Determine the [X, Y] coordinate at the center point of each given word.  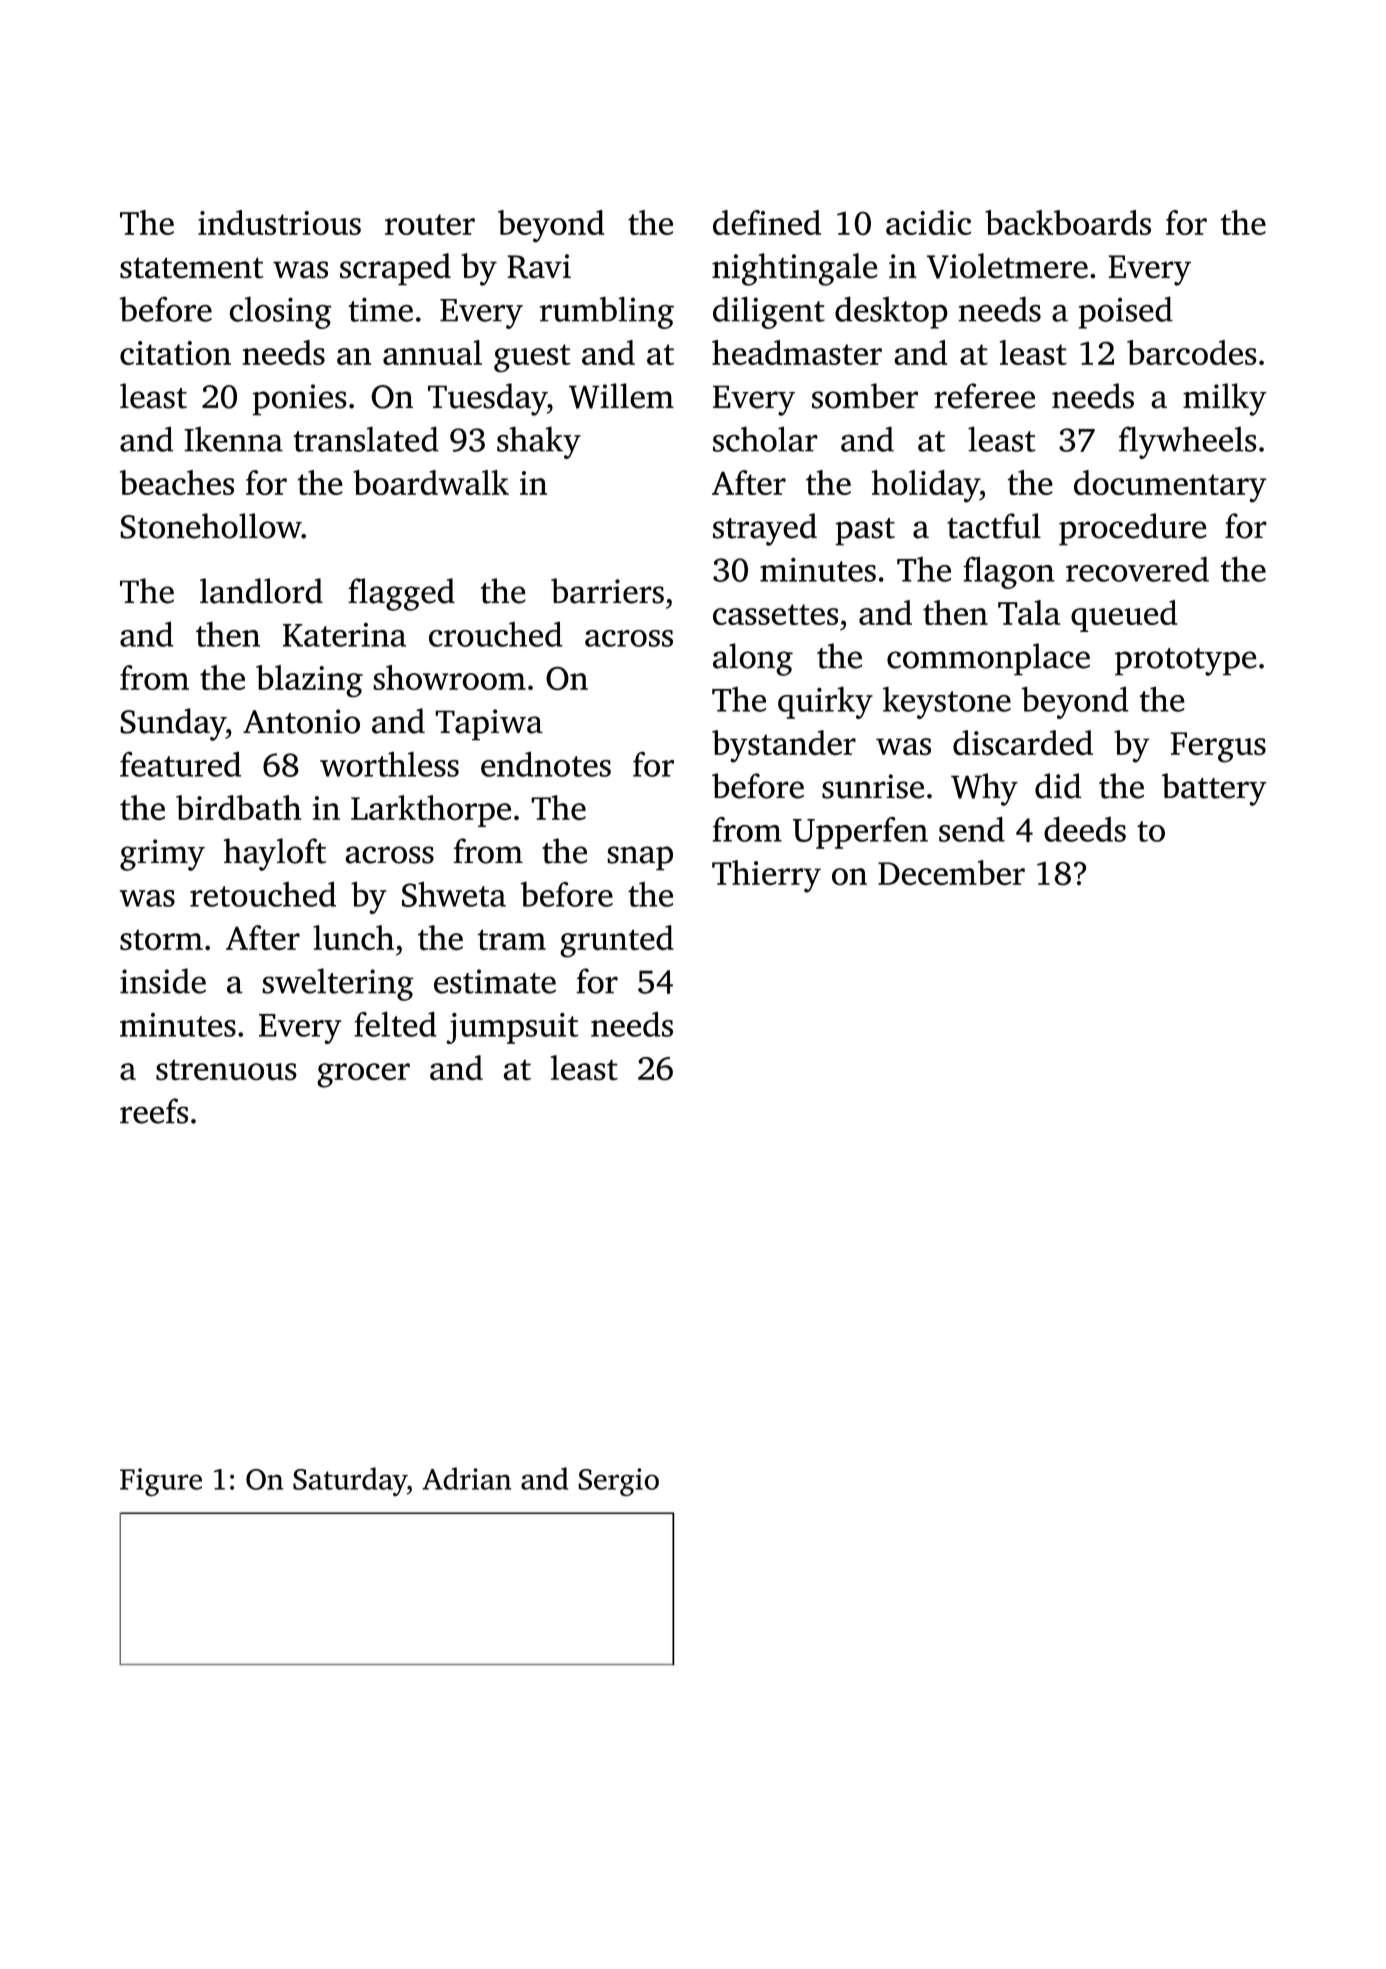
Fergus [1218, 747]
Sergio [618, 1482]
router [430, 224]
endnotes [546, 764]
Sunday [173, 724]
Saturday [350, 1481]
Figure [161, 1482]
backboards [1068, 222]
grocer [363, 1075]
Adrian [466, 1478]
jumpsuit [512, 1028]
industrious [279, 222]
